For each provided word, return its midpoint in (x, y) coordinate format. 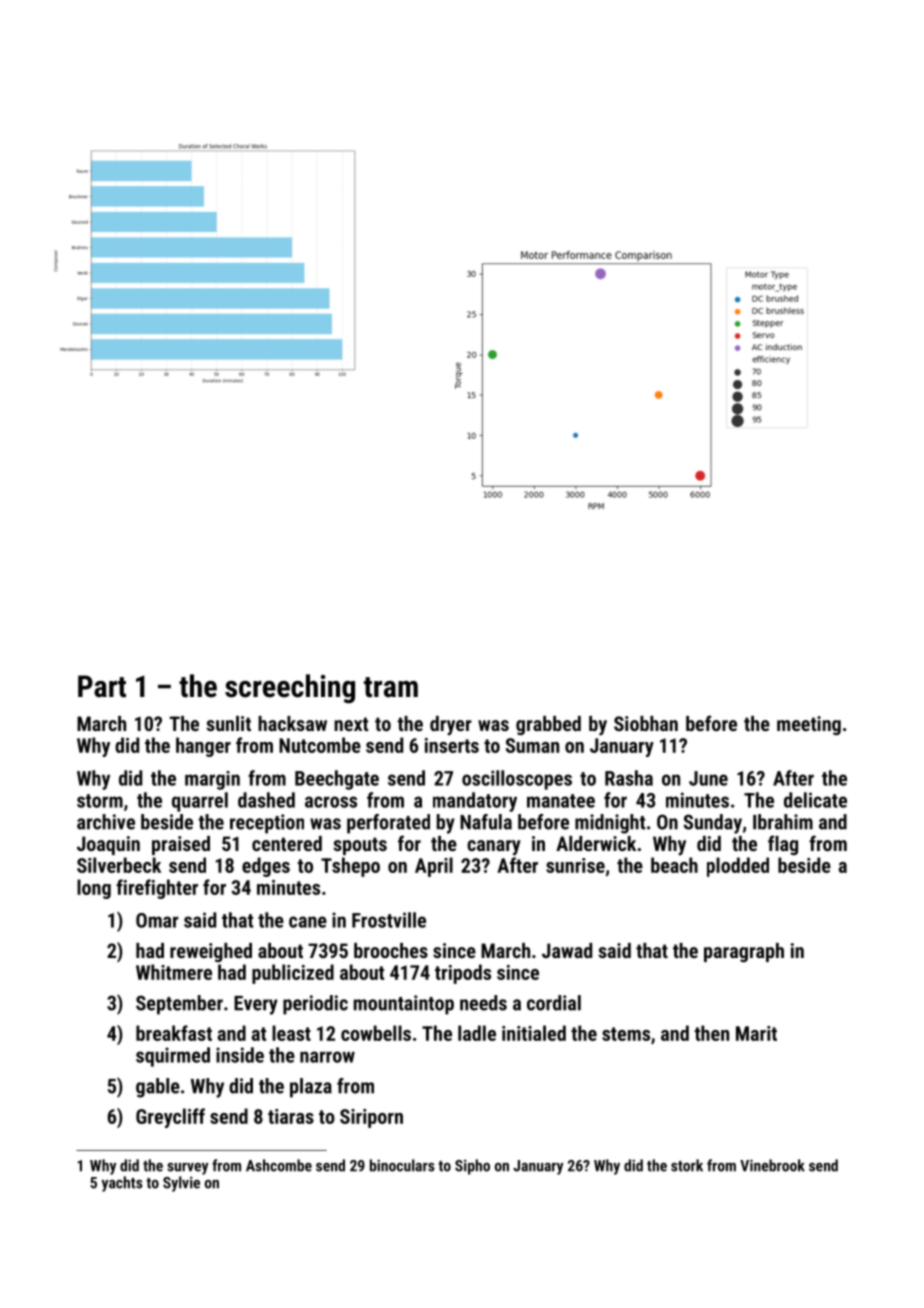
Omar (157, 920)
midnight (610, 824)
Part (102, 686)
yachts (122, 1184)
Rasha (629, 778)
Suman (532, 745)
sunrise (575, 865)
